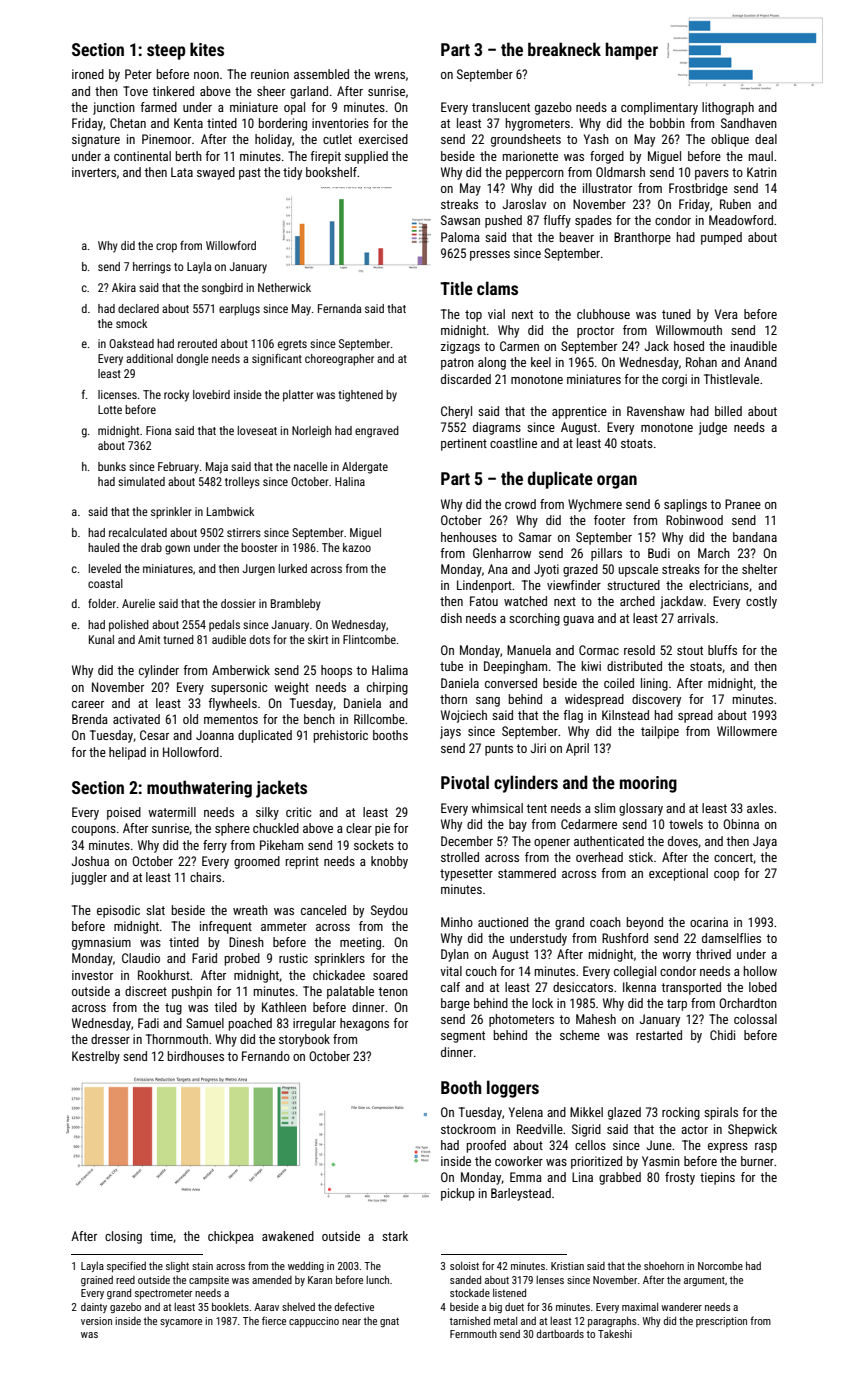 The width and height of the image is (849, 1400). I want to click on marionette, so click(530, 156).
